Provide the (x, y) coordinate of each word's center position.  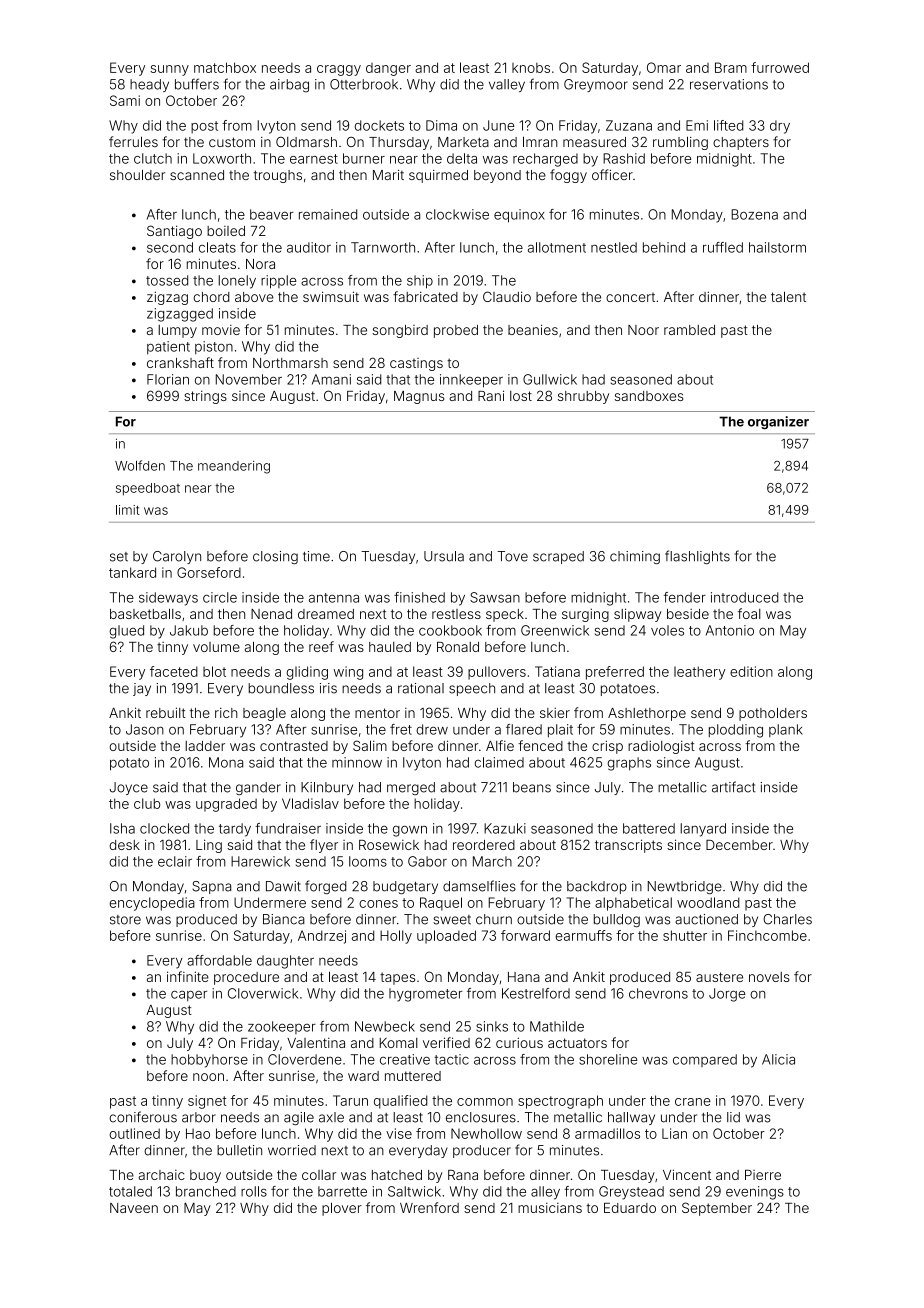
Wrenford (429, 1207)
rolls (254, 1191)
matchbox (225, 67)
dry (780, 127)
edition (751, 671)
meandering (234, 467)
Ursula (444, 556)
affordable (219, 960)
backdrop (597, 887)
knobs (531, 68)
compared (705, 1060)
